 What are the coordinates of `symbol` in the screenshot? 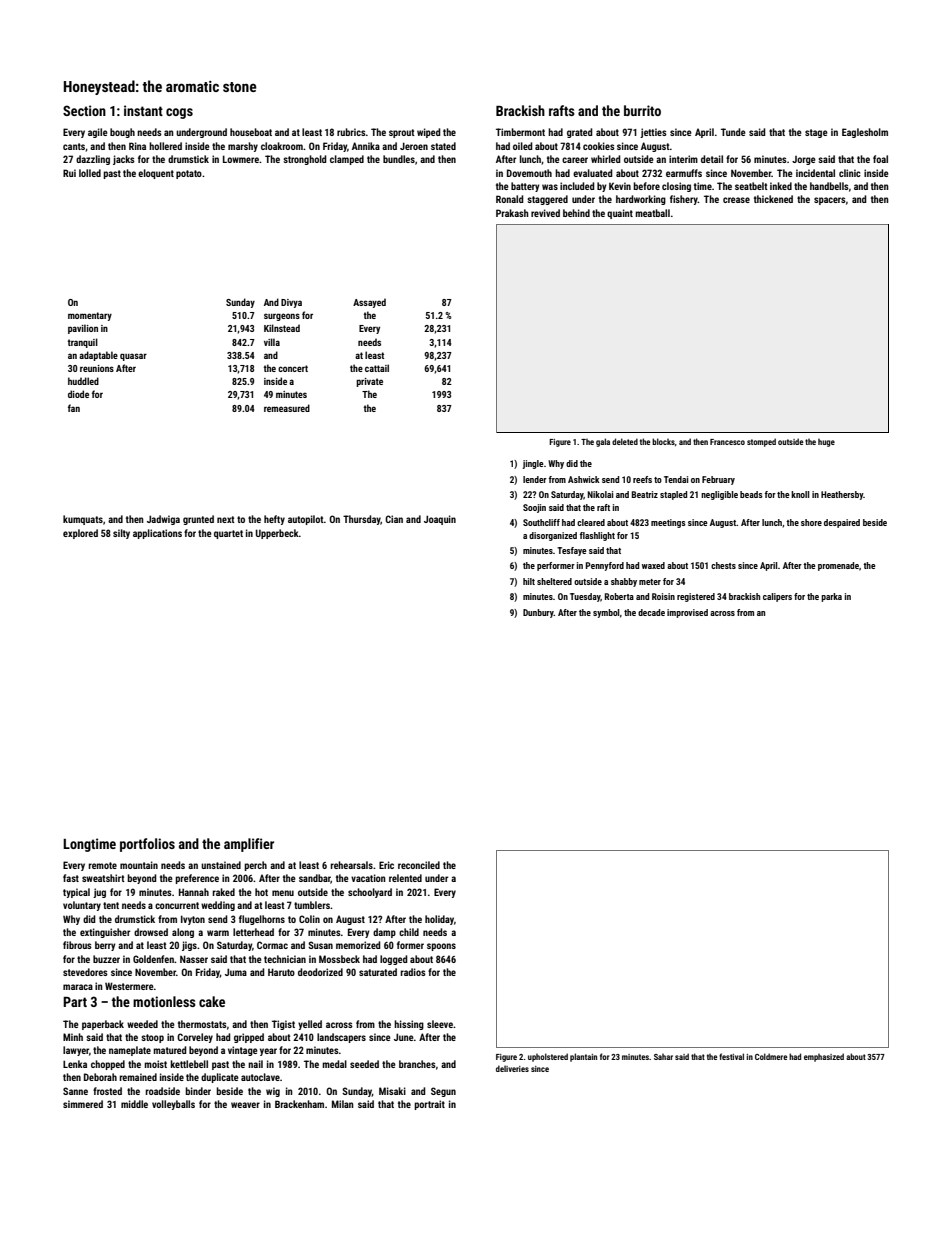 It's located at (606, 613).
